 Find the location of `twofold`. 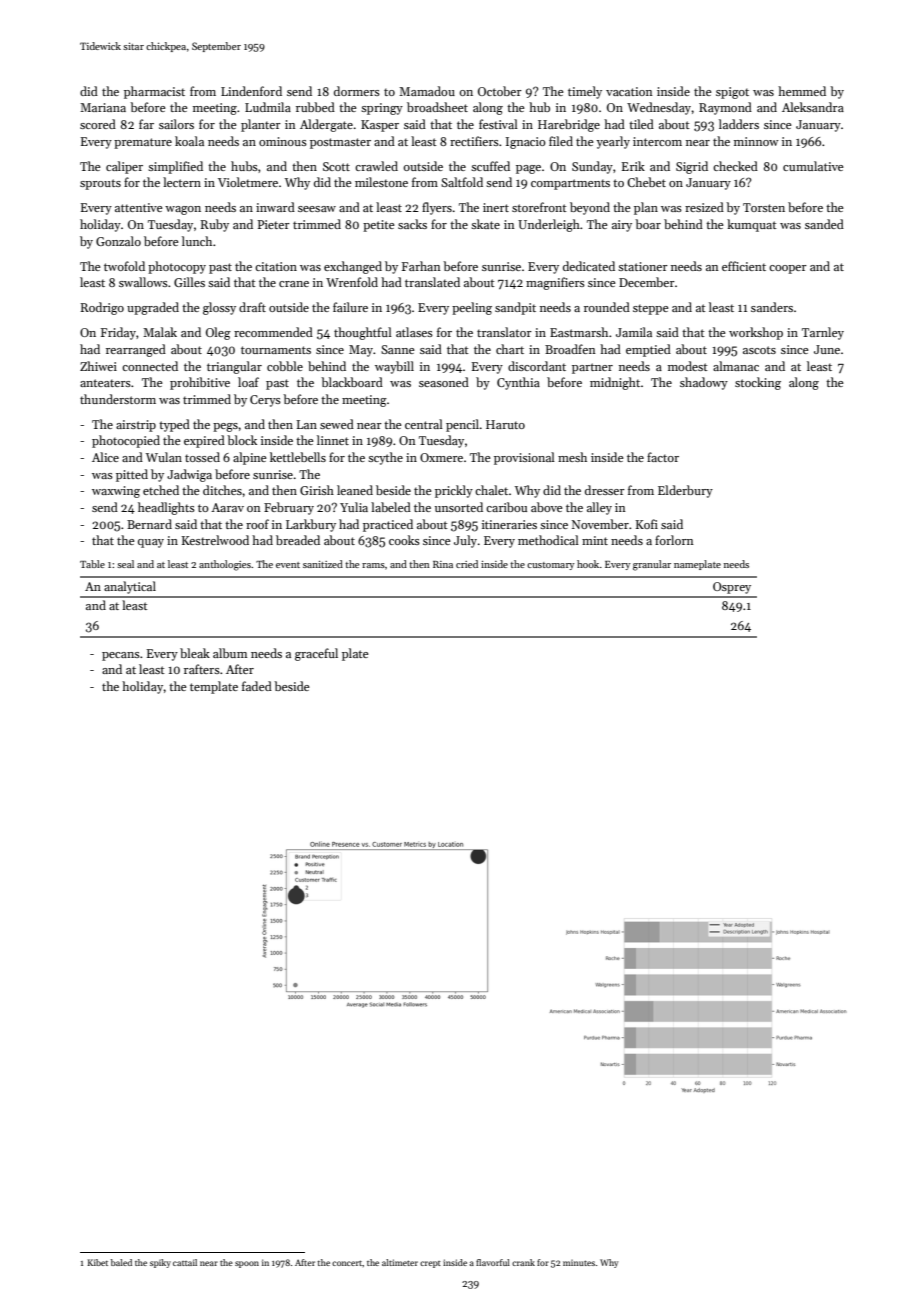

twofold is located at coordinates (124, 266).
